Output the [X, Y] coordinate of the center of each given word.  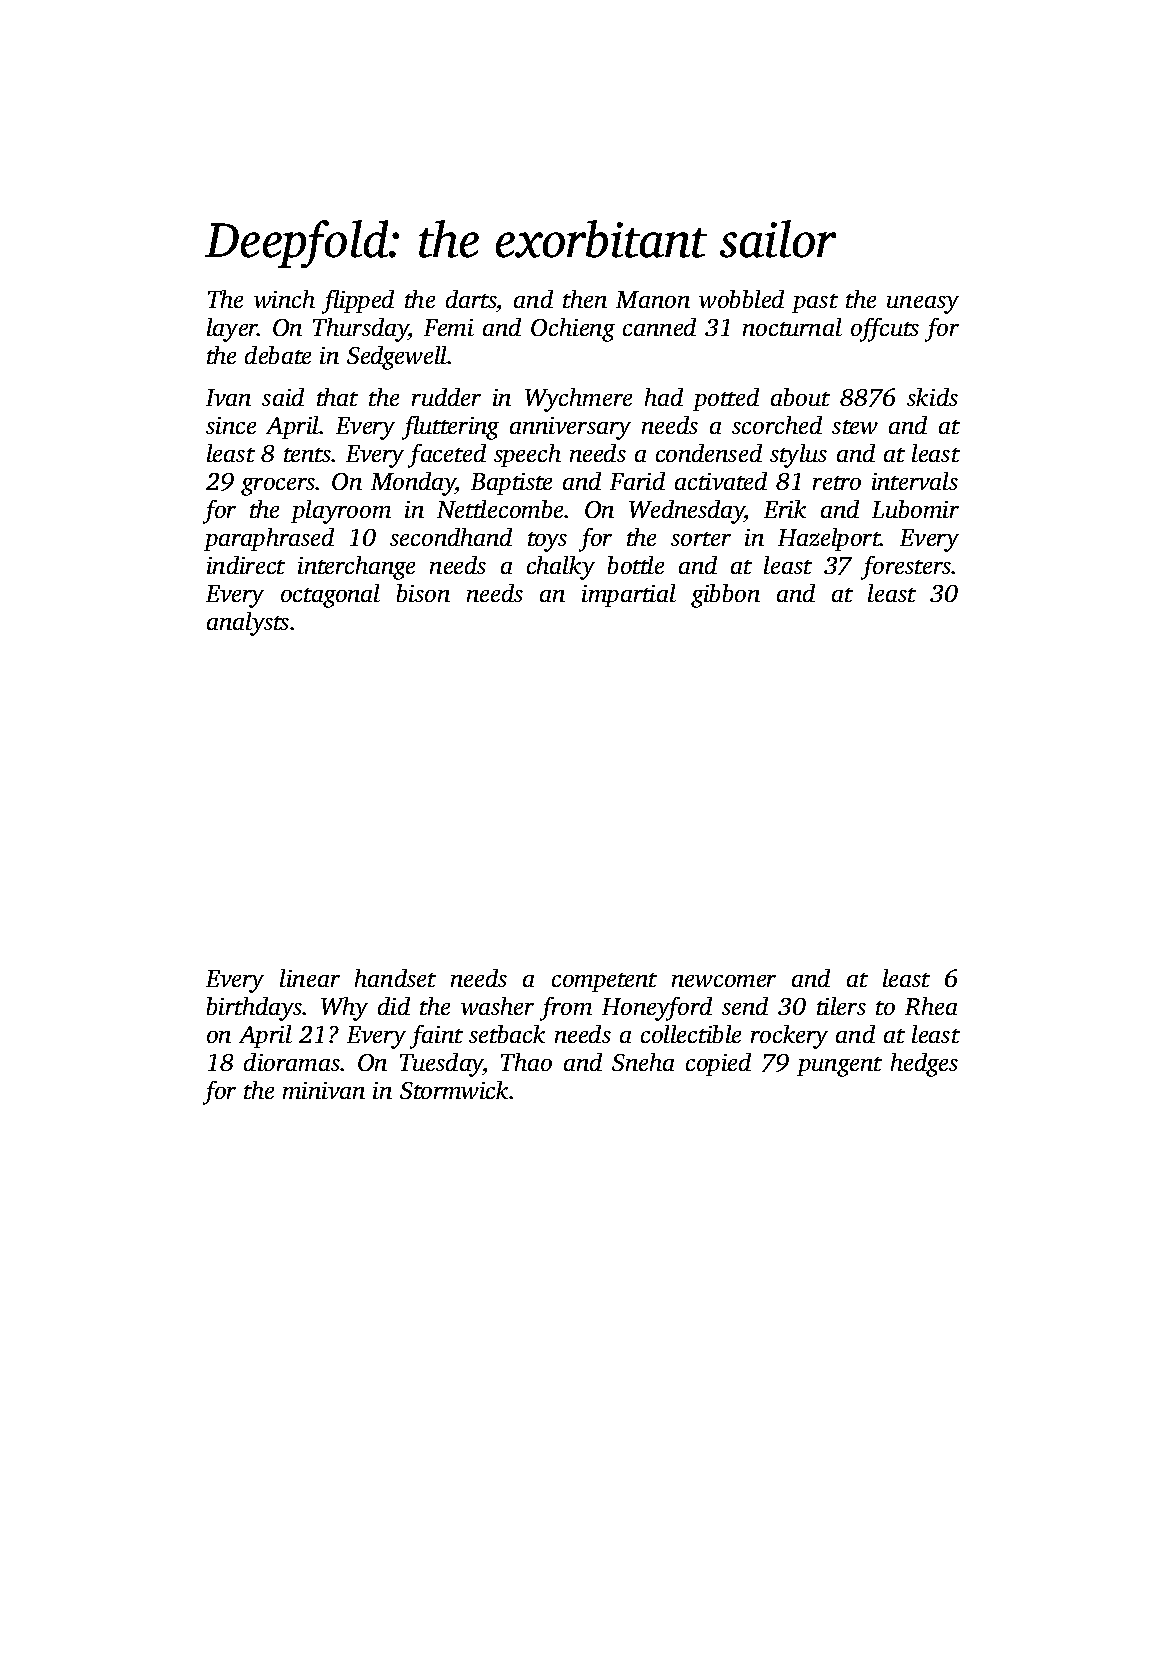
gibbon [725, 596]
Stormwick [455, 1090]
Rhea [931, 1006]
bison [423, 593]
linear [310, 978]
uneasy [923, 305]
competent [604, 982]
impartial [629, 595]
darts [471, 299]
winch [284, 299]
